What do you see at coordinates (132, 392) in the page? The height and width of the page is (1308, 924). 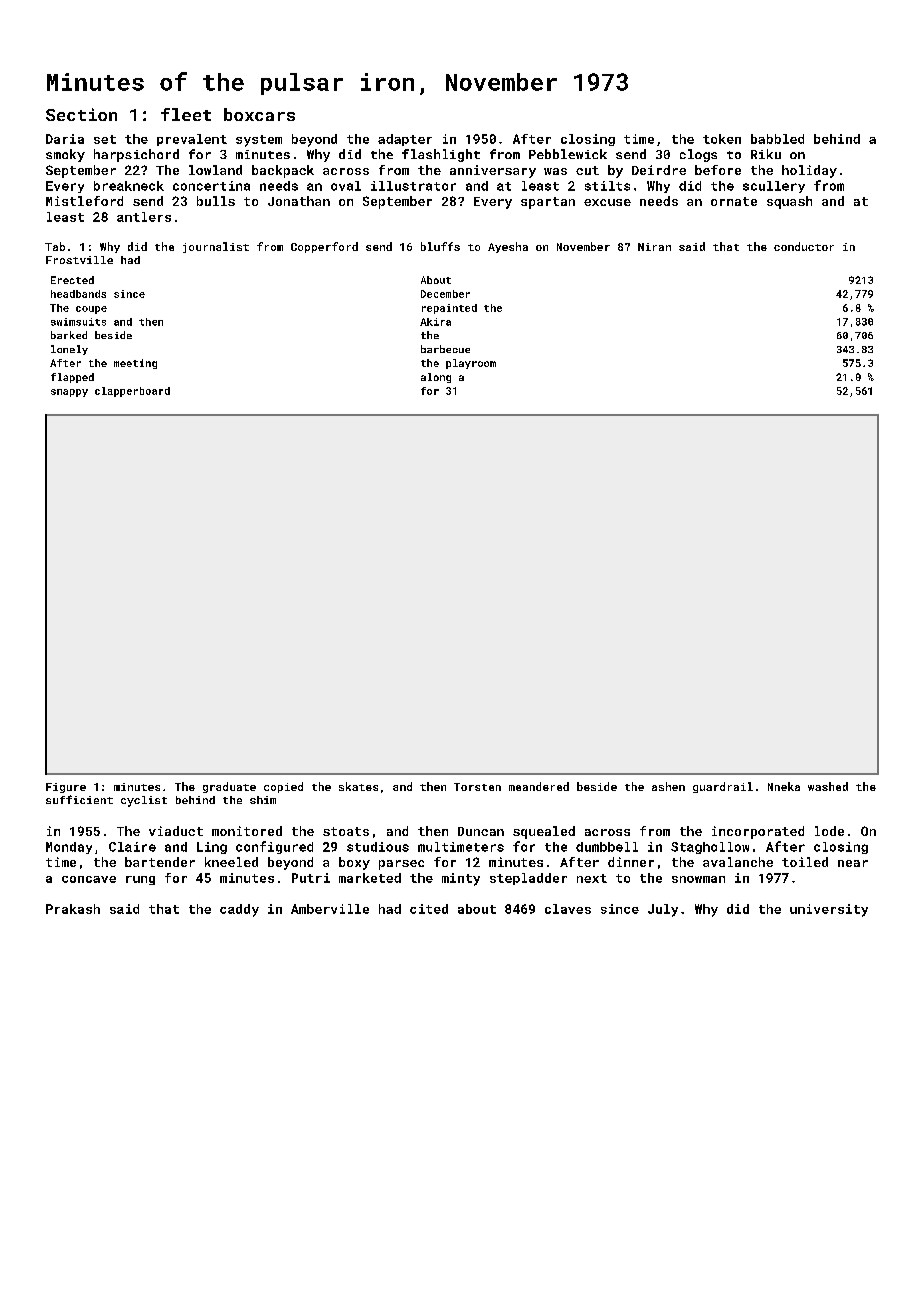 I see `clapperboard` at bounding box center [132, 392].
